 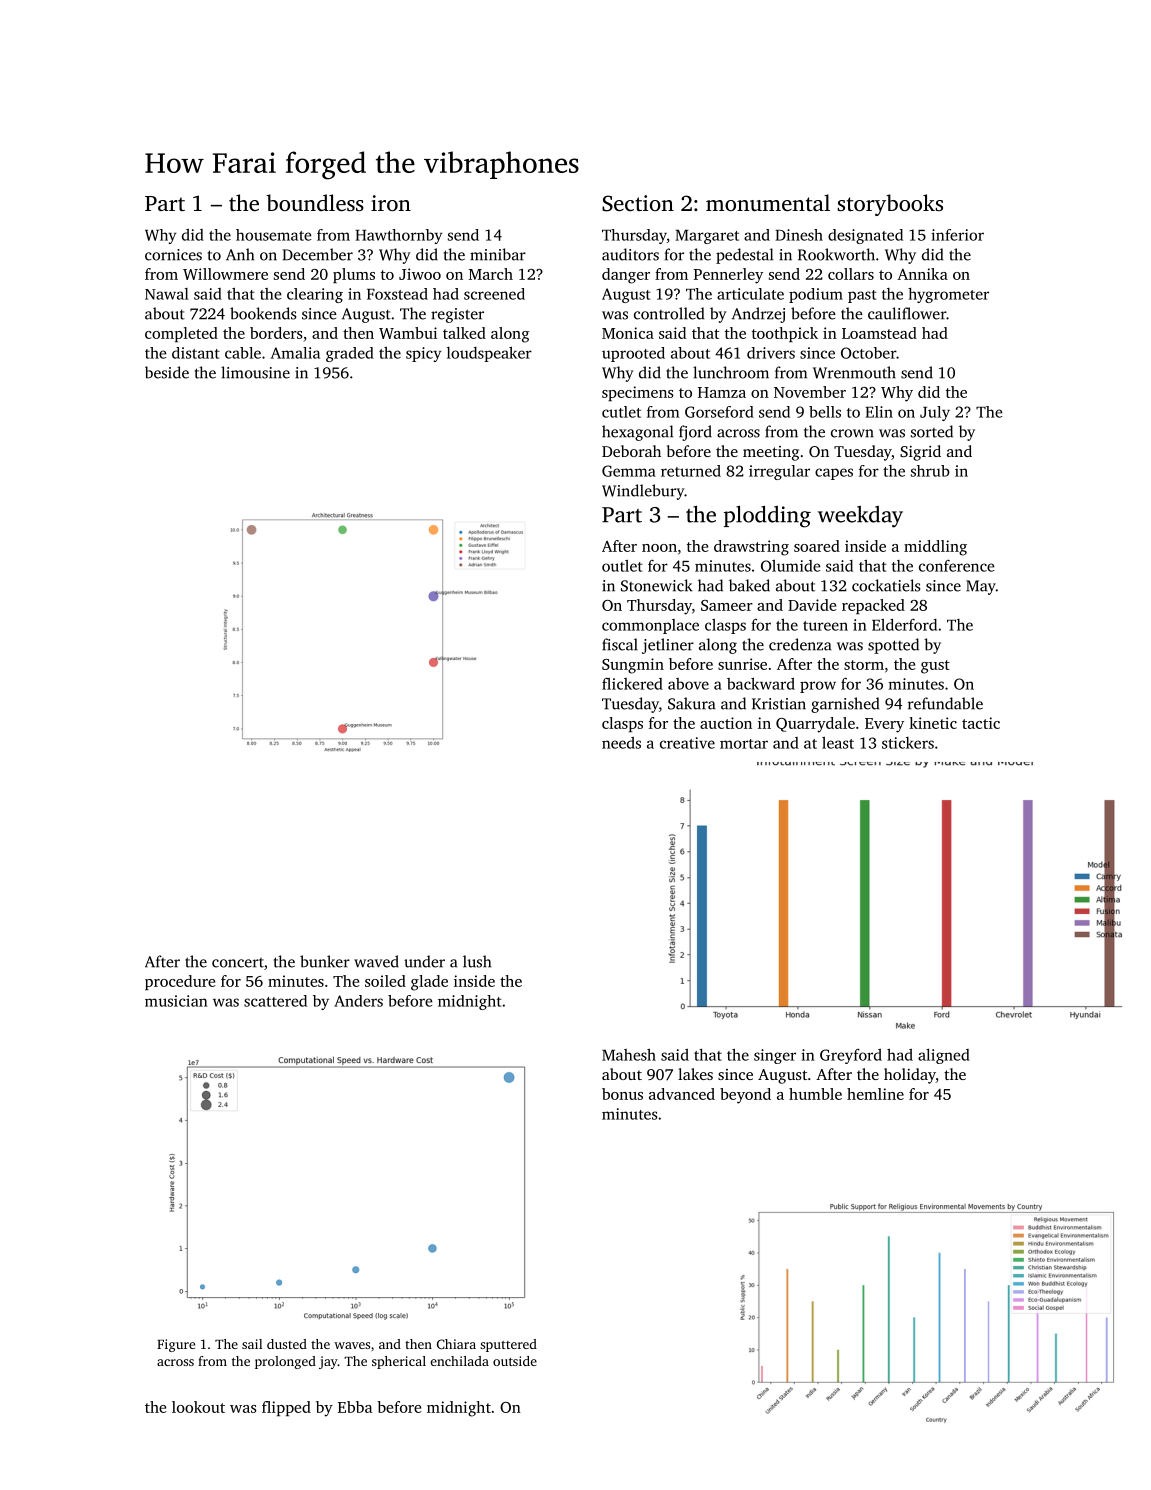 What do you see at coordinates (638, 203) in the document?
I see `Section` at bounding box center [638, 203].
